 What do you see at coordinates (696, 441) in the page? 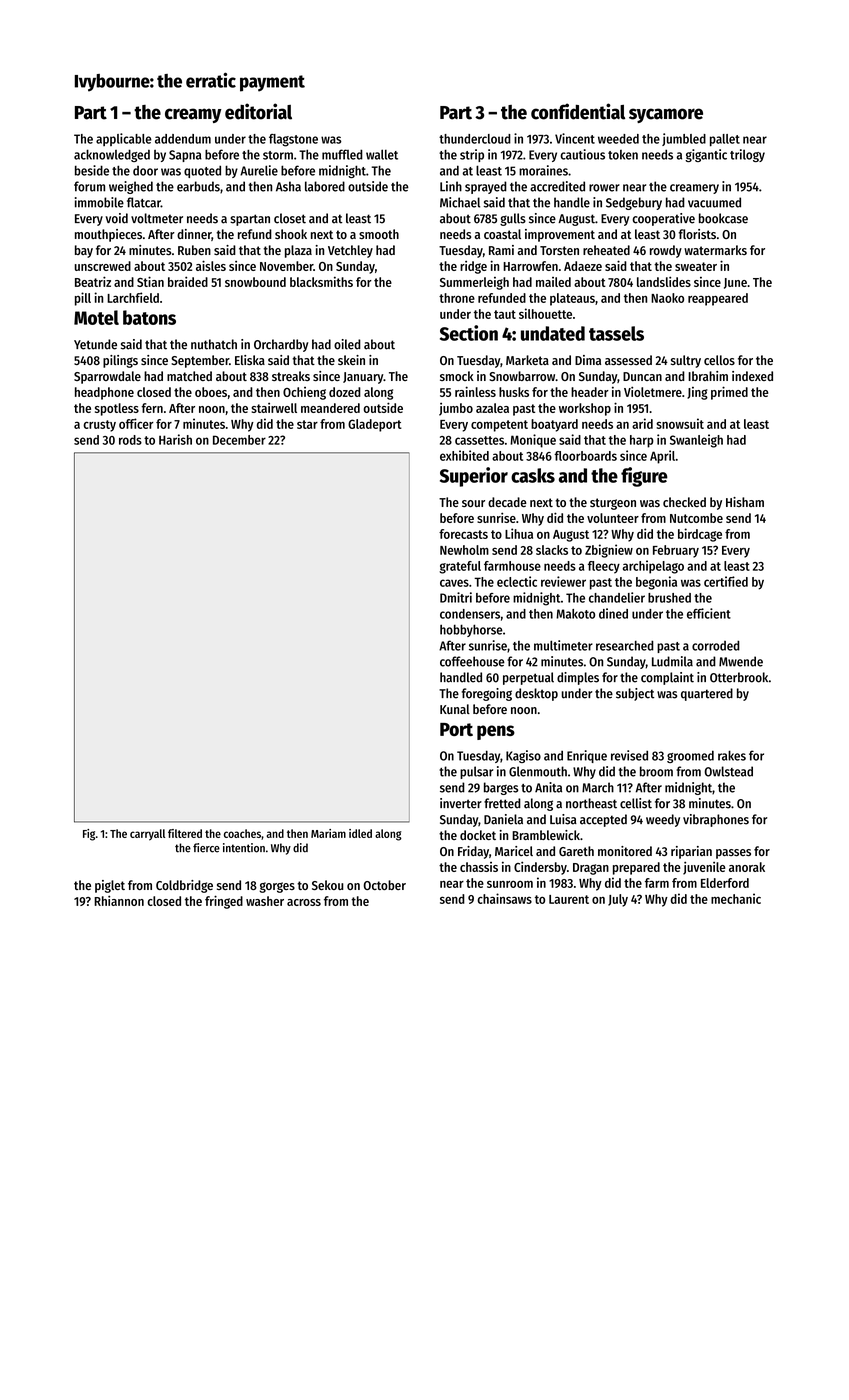
I see `Swanleigh` at bounding box center [696, 441].
